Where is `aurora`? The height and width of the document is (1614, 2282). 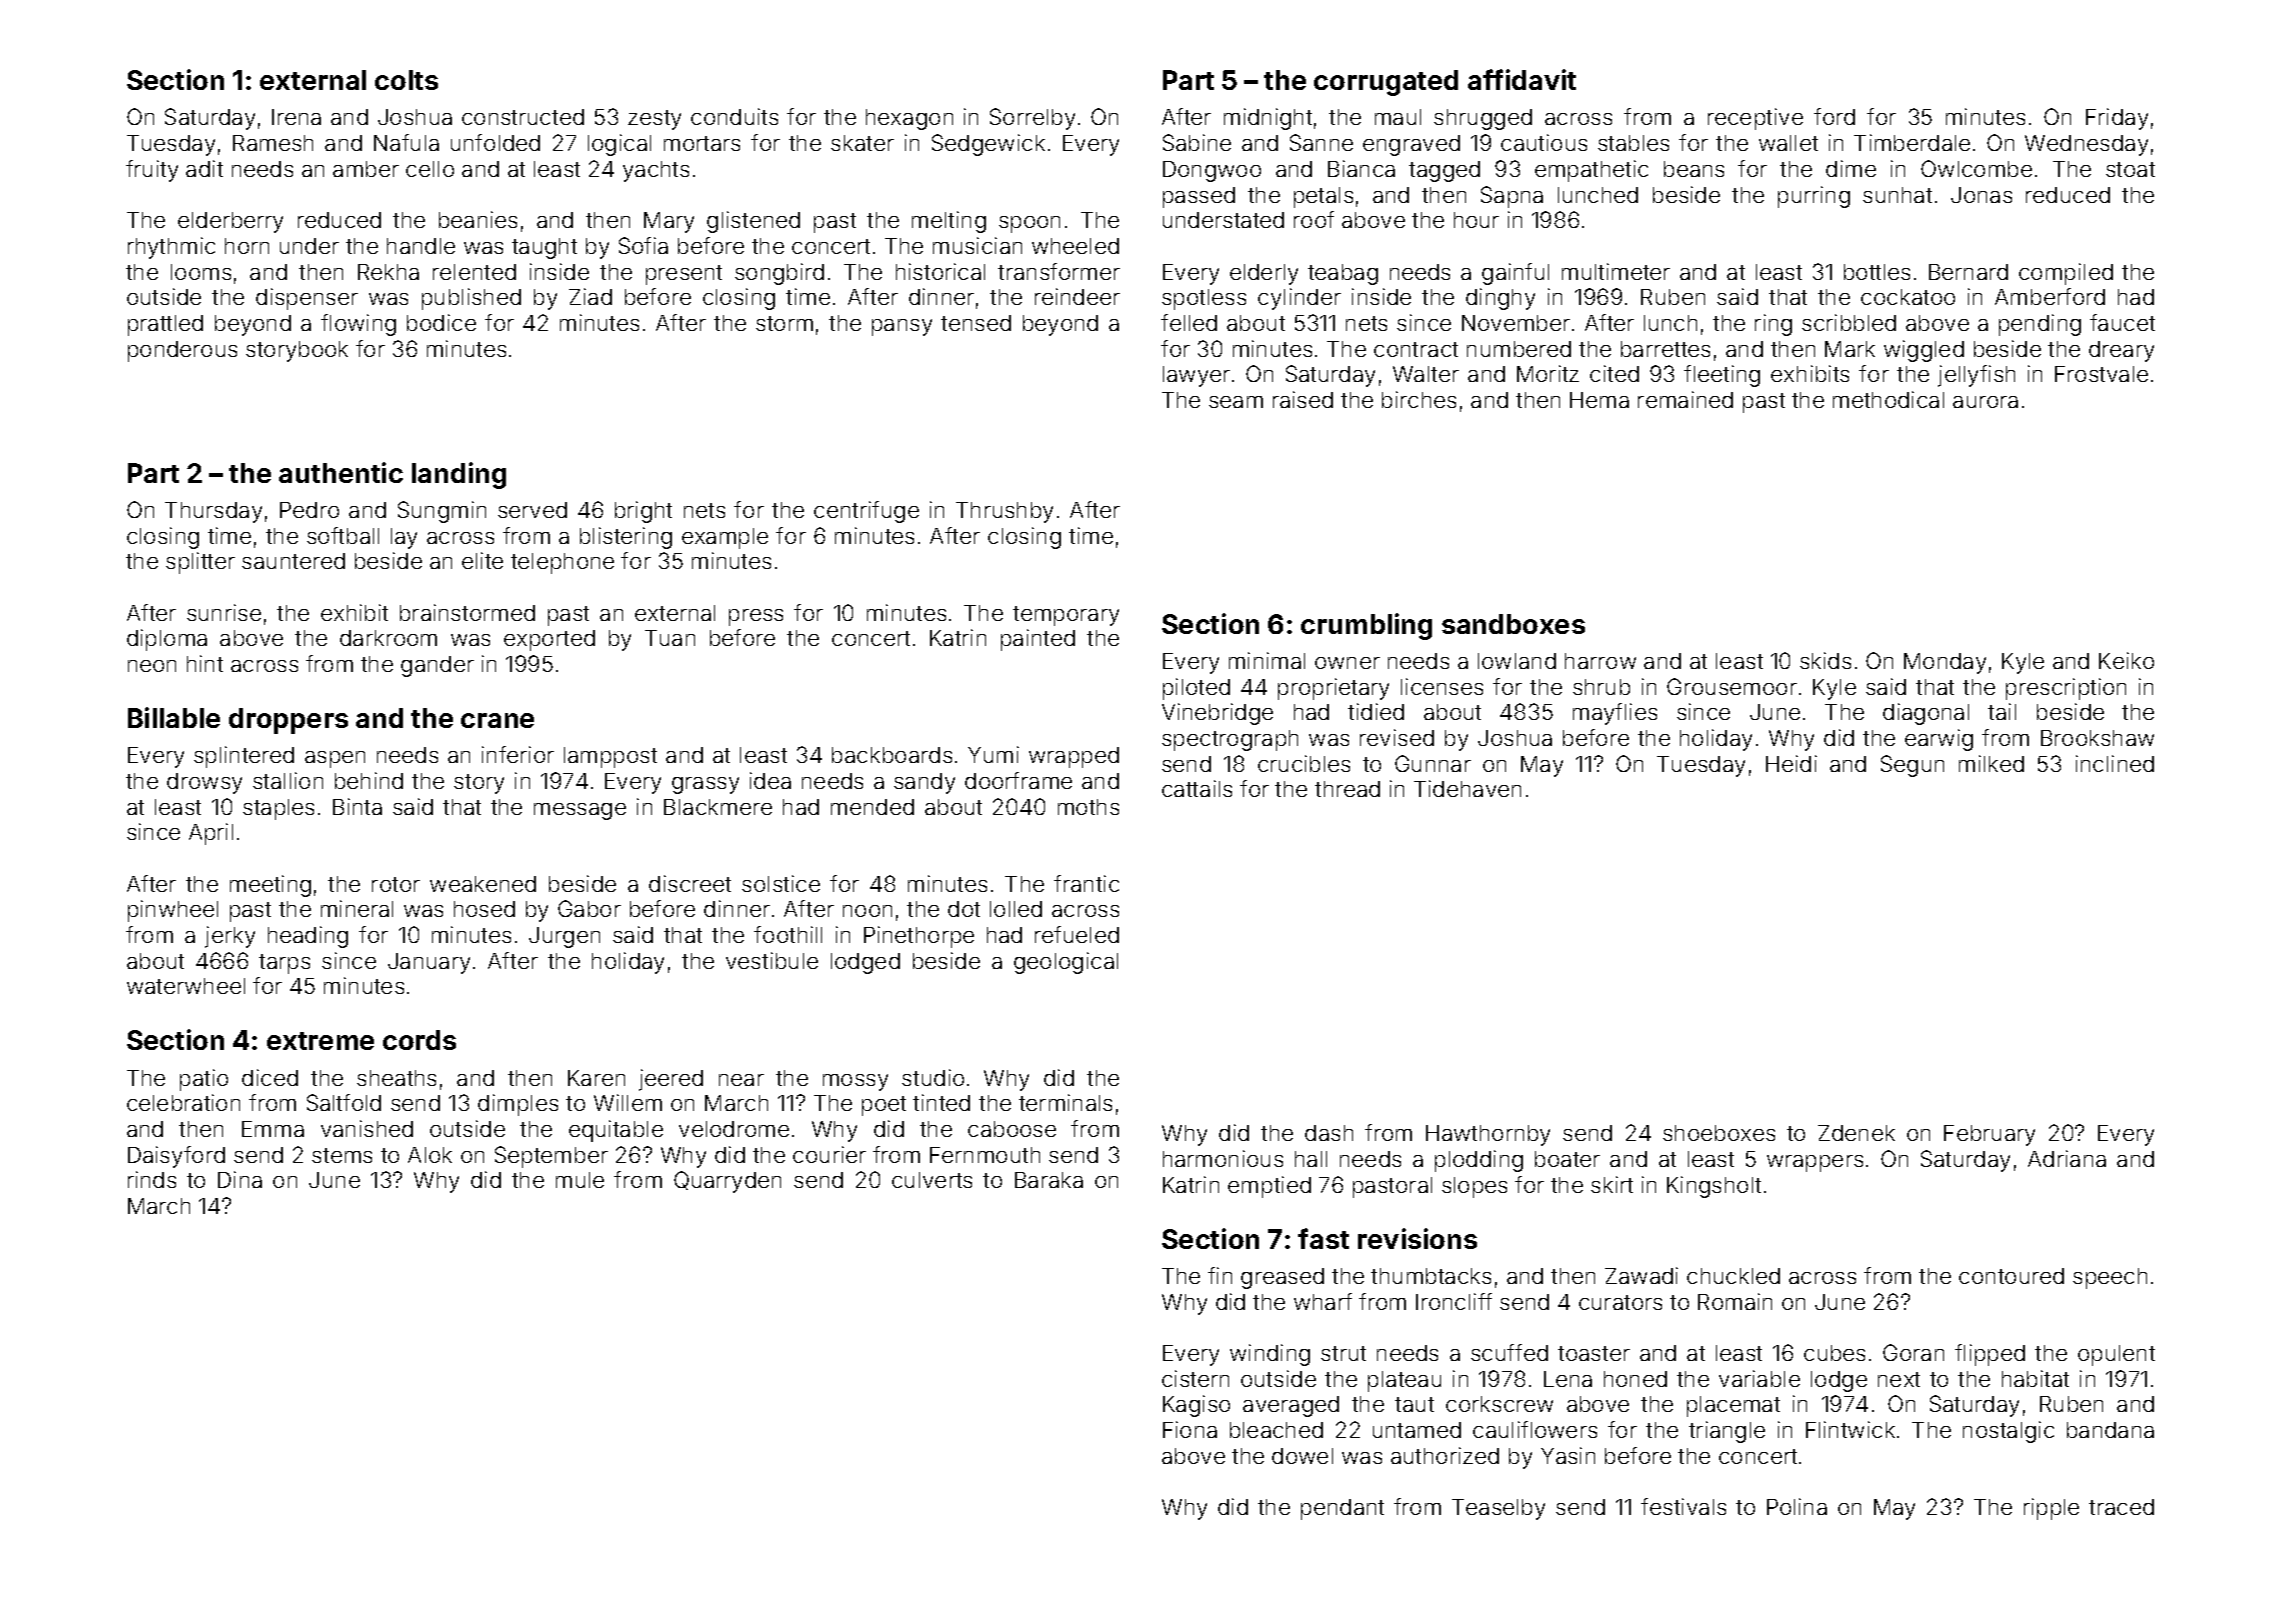 aurora is located at coordinates (1985, 402).
